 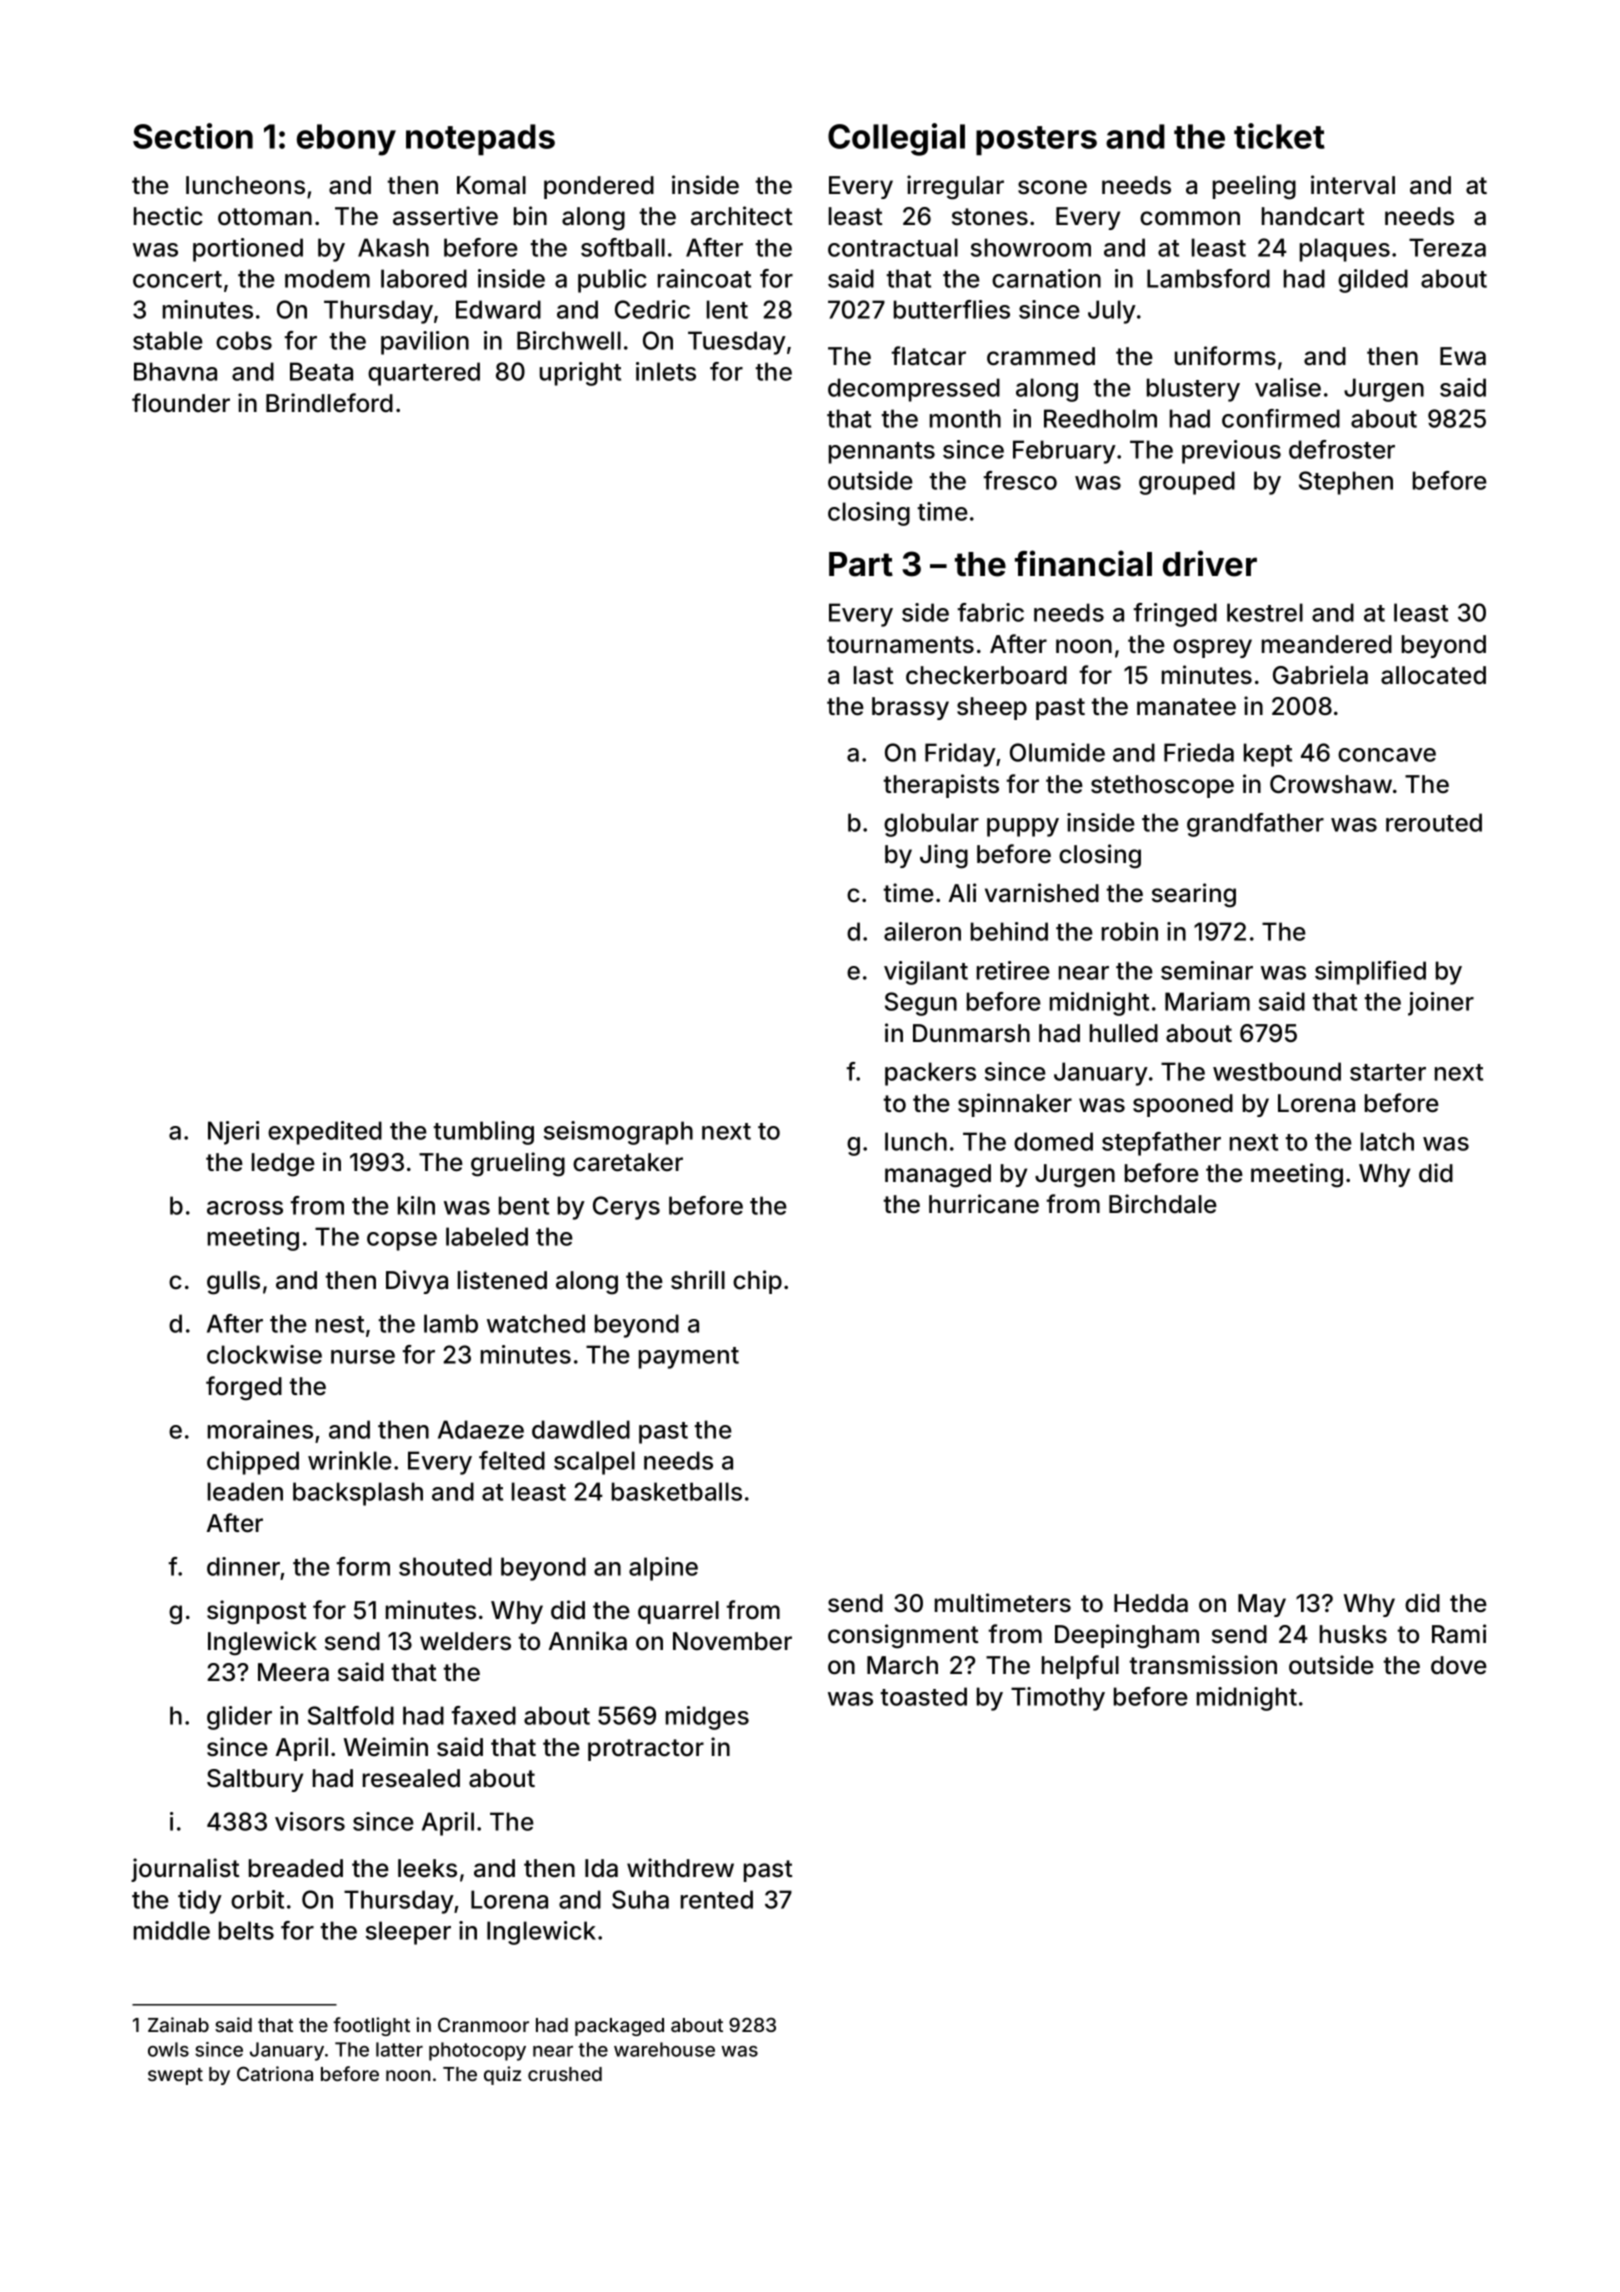 What do you see at coordinates (1353, 1634) in the page?
I see `husks` at bounding box center [1353, 1634].
